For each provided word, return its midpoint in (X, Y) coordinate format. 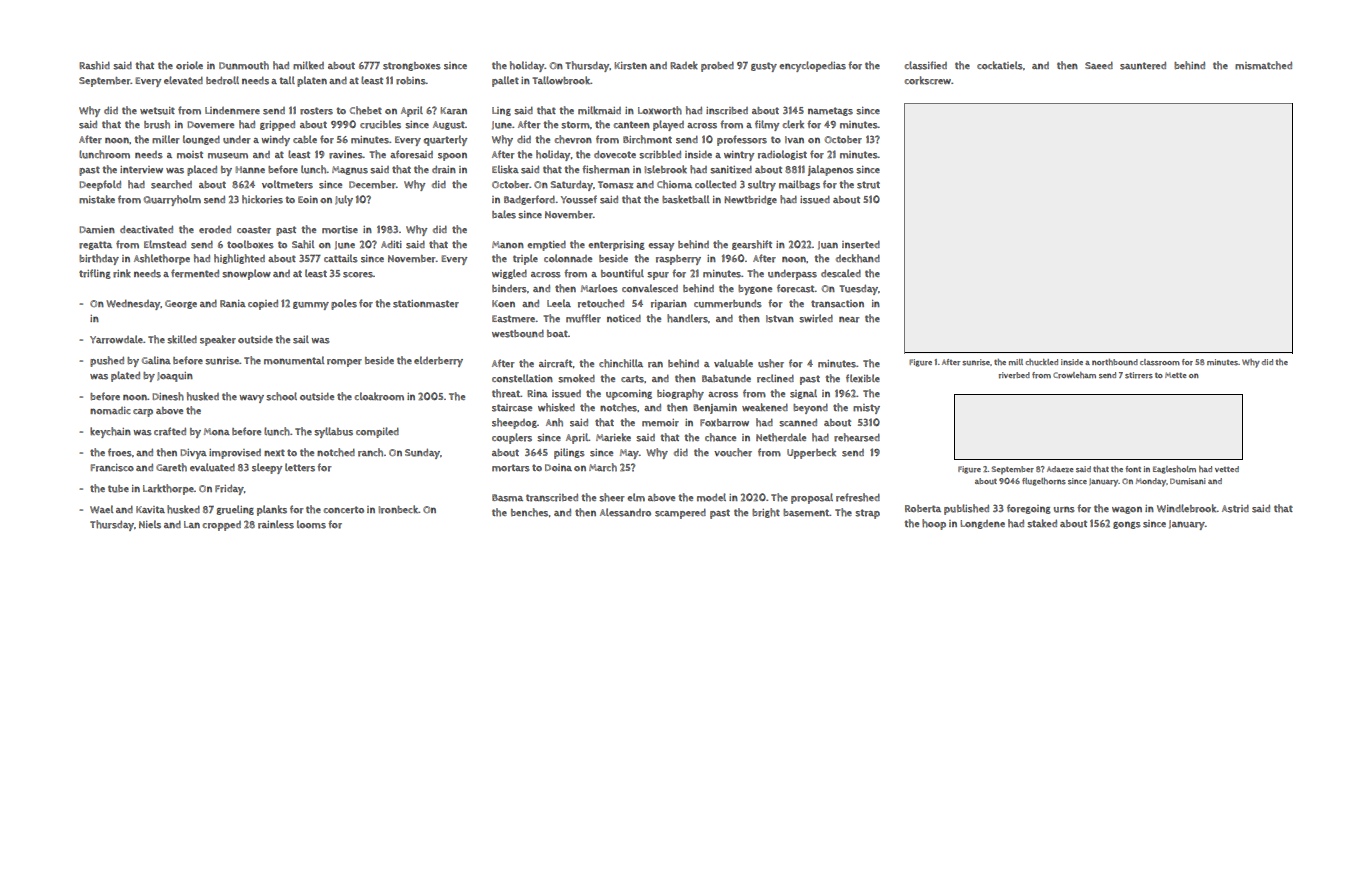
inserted (861, 245)
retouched (601, 303)
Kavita (150, 509)
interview (141, 170)
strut (868, 185)
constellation (522, 378)
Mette (1176, 375)
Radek (684, 65)
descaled (841, 273)
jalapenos (831, 170)
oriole (189, 65)
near (849, 320)
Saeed (1099, 65)
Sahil (303, 244)
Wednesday (133, 305)
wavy (251, 399)
